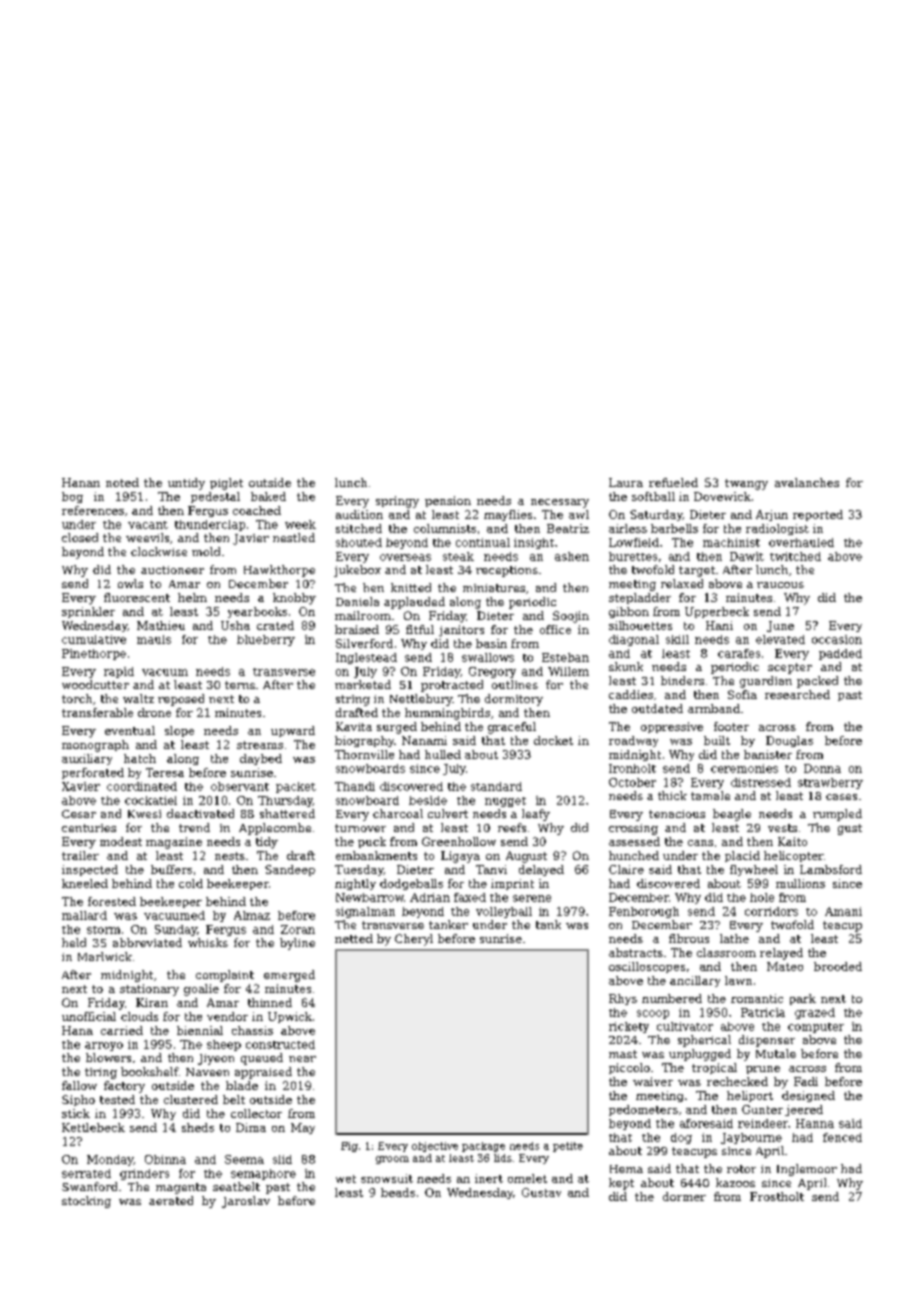 This screenshot has height=1308, width=924. Describe the element at coordinates (514, 700) in the screenshot. I see `dormitory` at that location.
